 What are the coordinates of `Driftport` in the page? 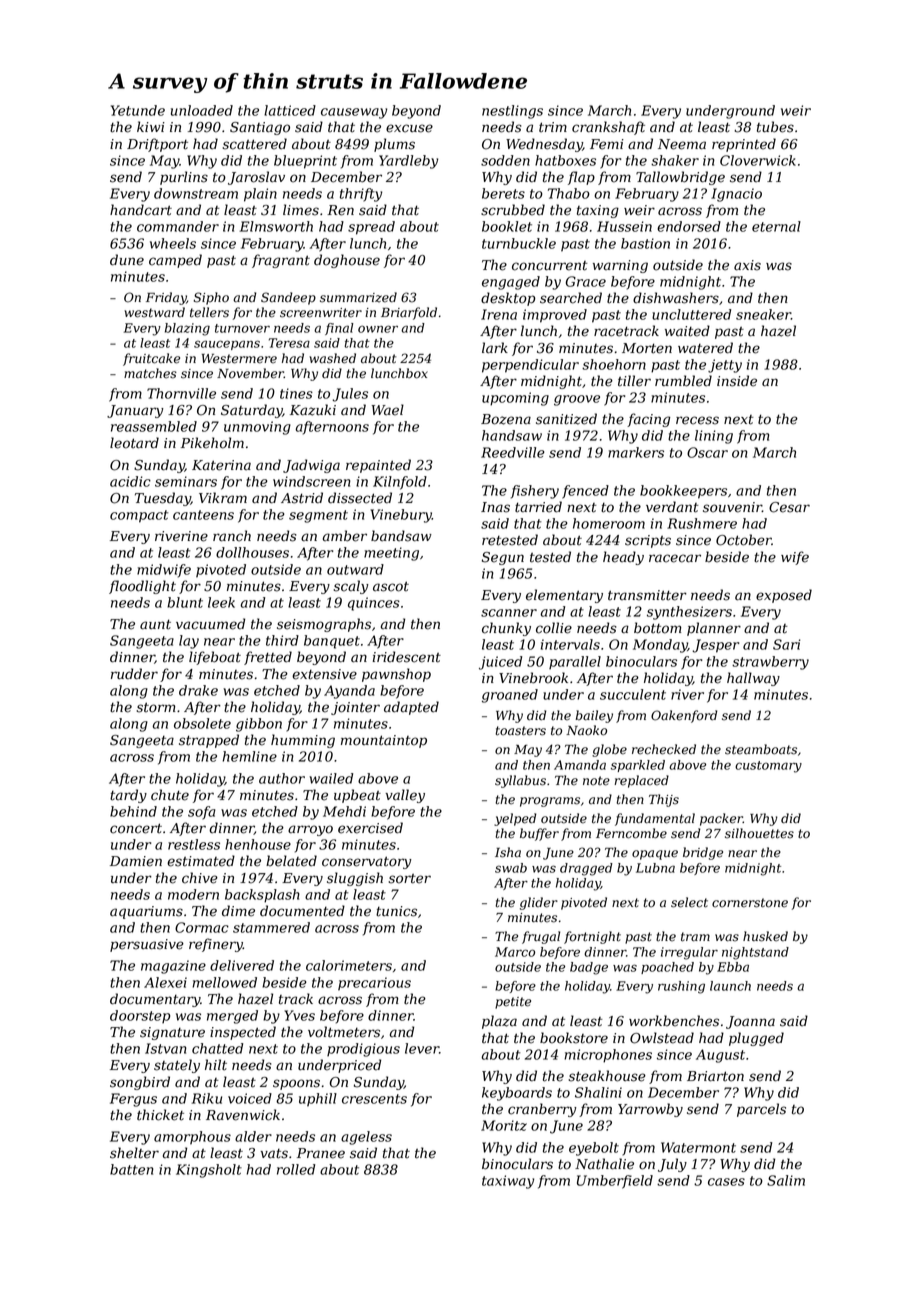 It's located at (157, 145).
